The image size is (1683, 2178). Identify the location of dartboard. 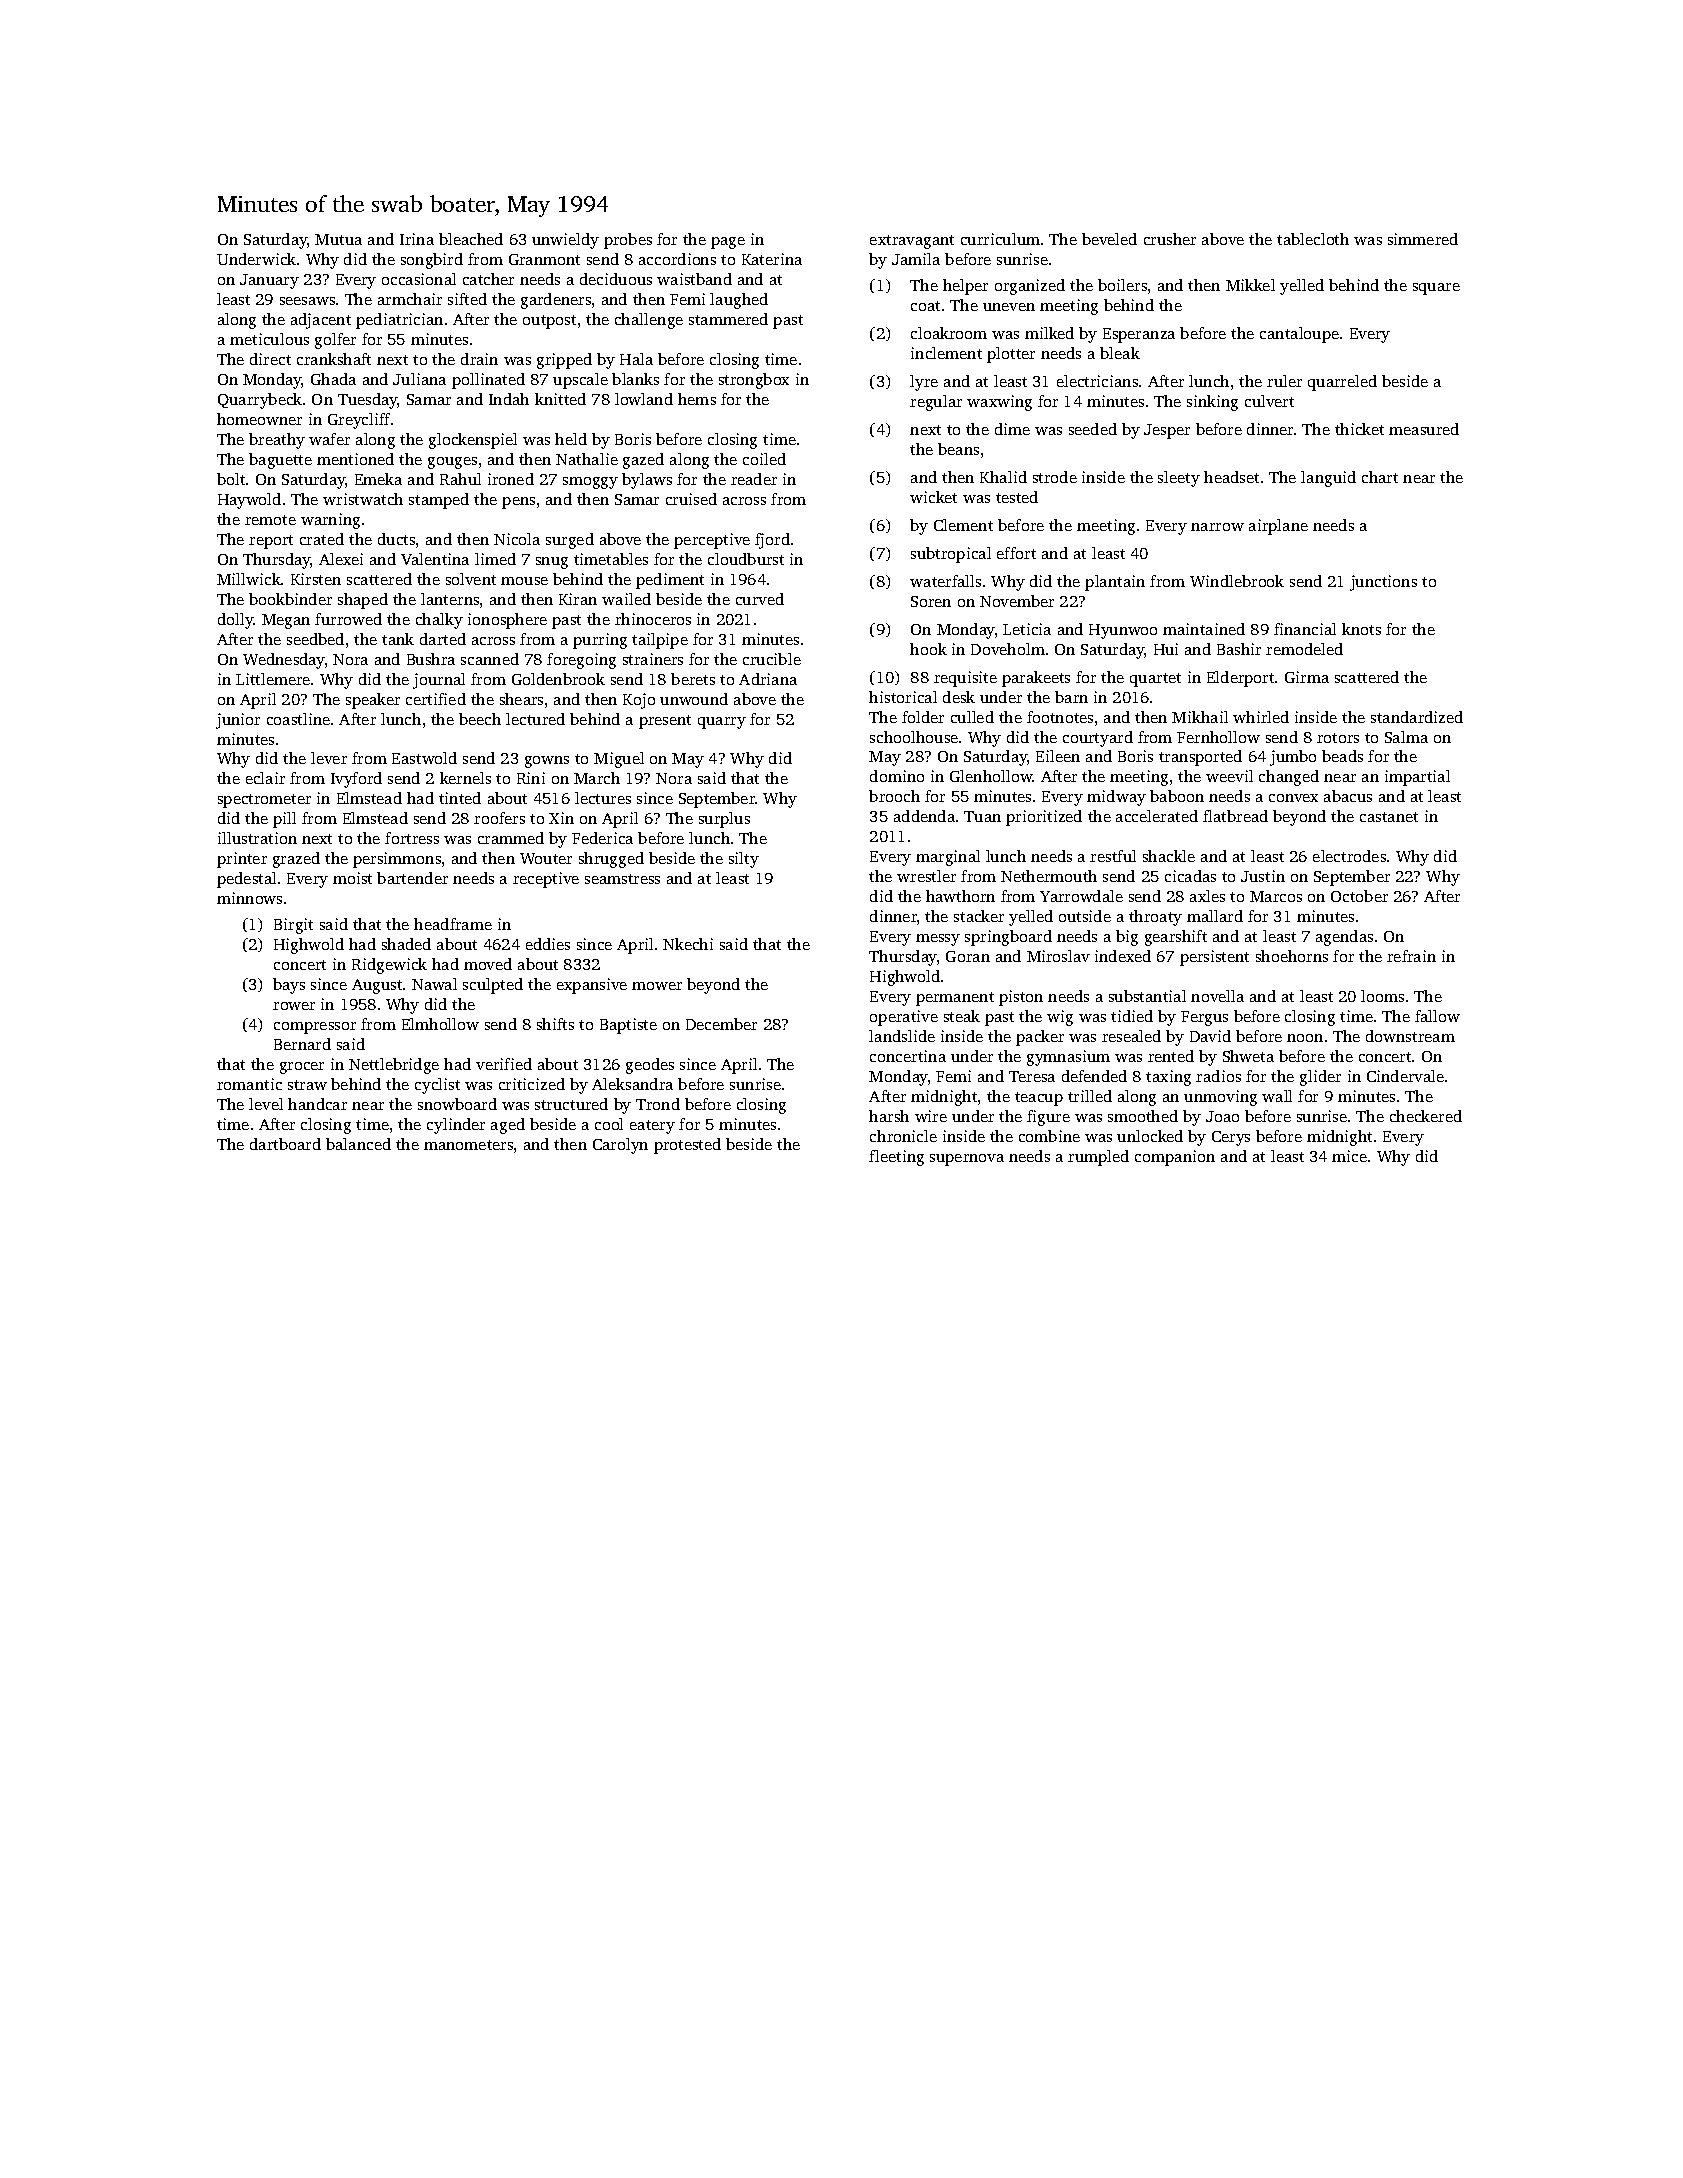
(285, 1144).
